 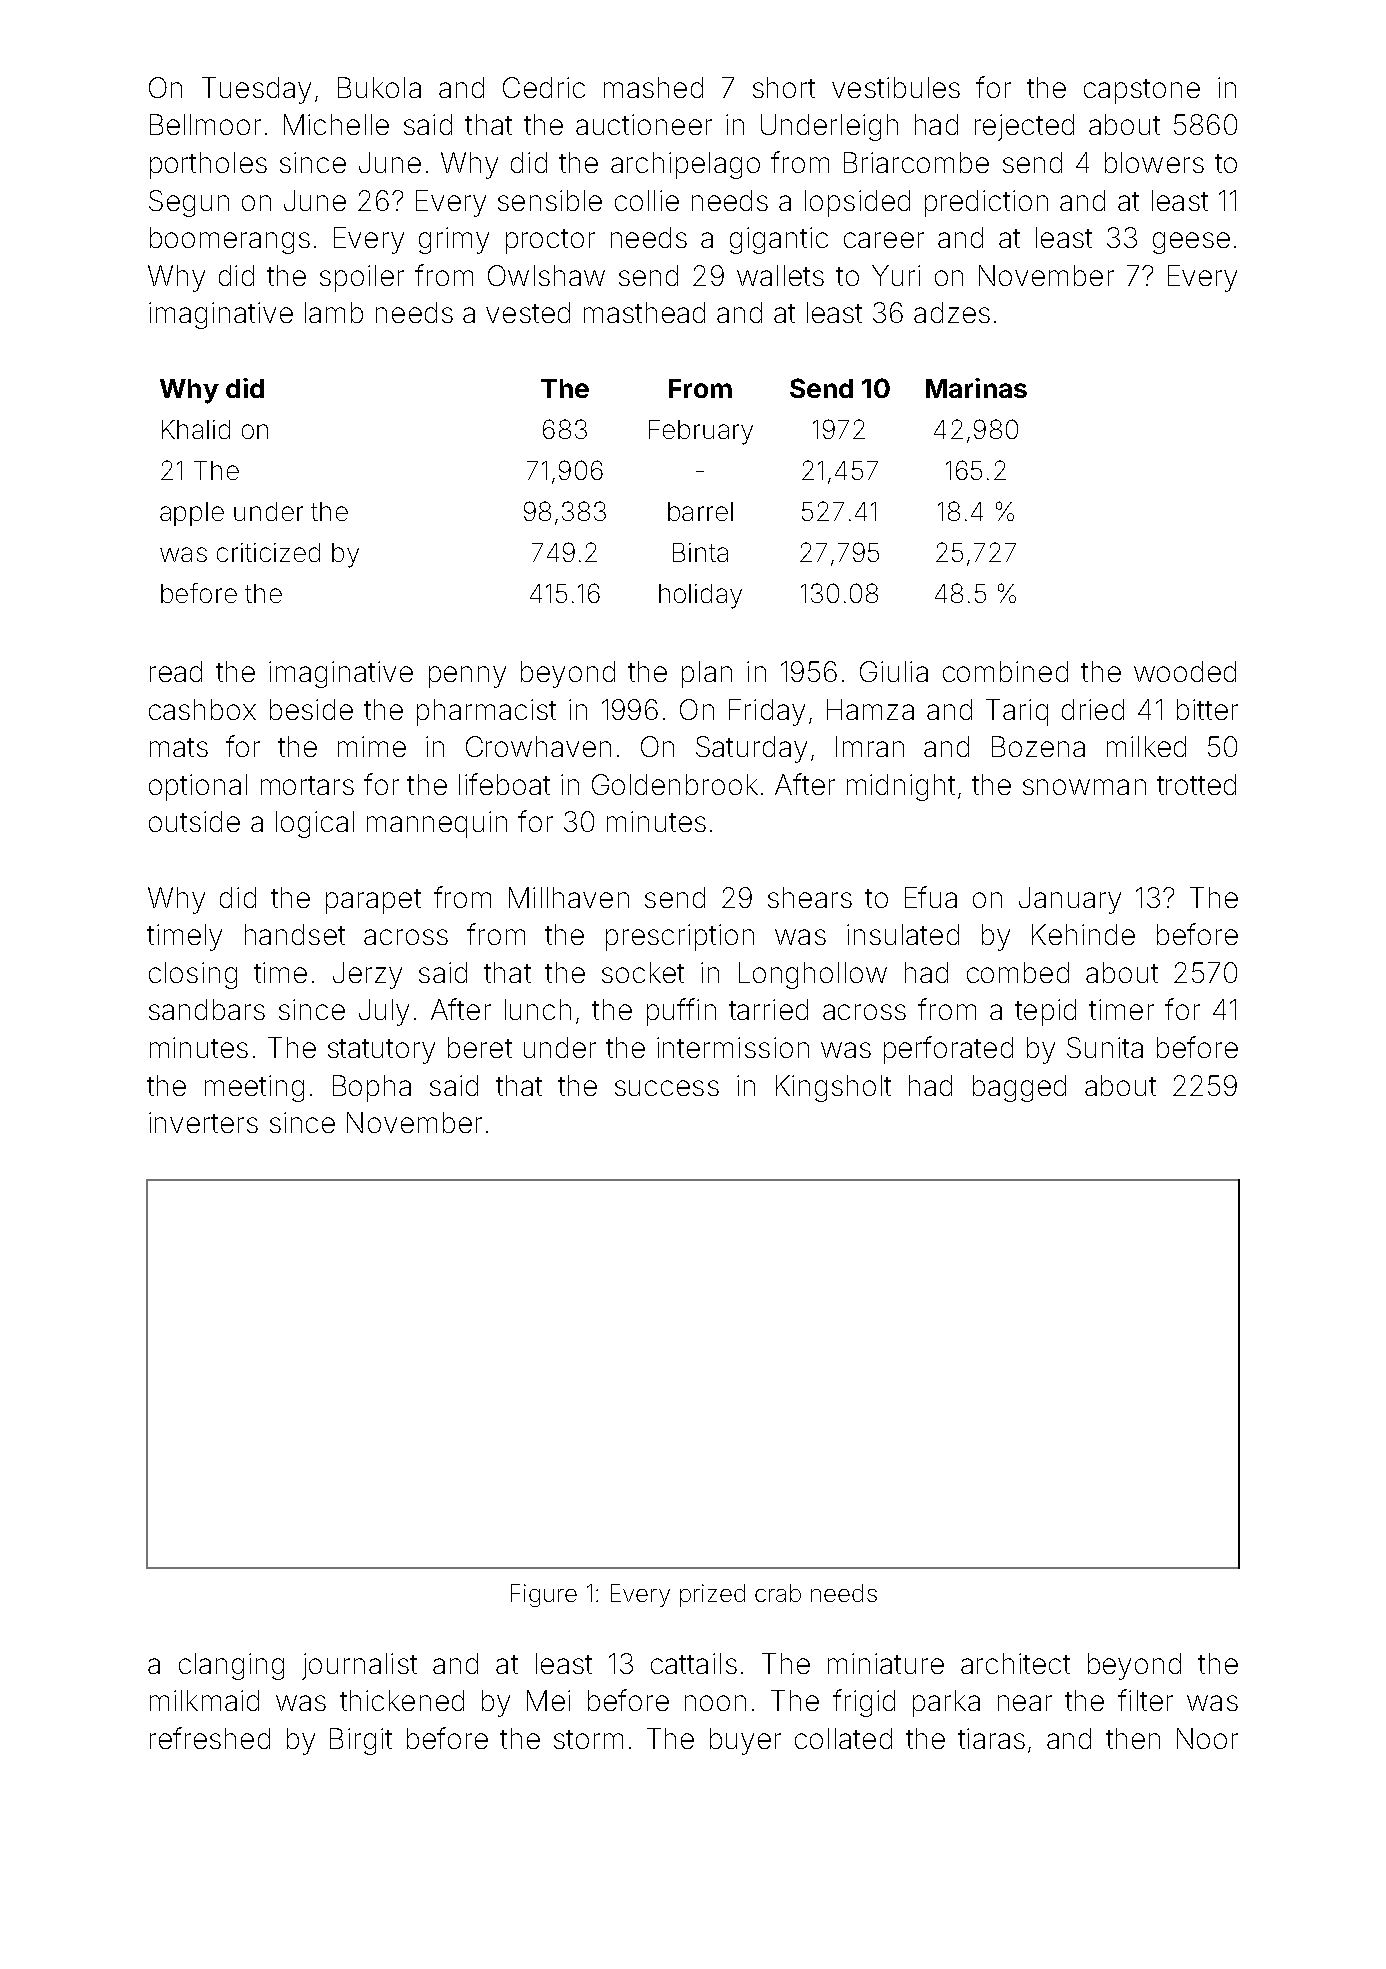 I want to click on Binta, so click(x=700, y=552).
